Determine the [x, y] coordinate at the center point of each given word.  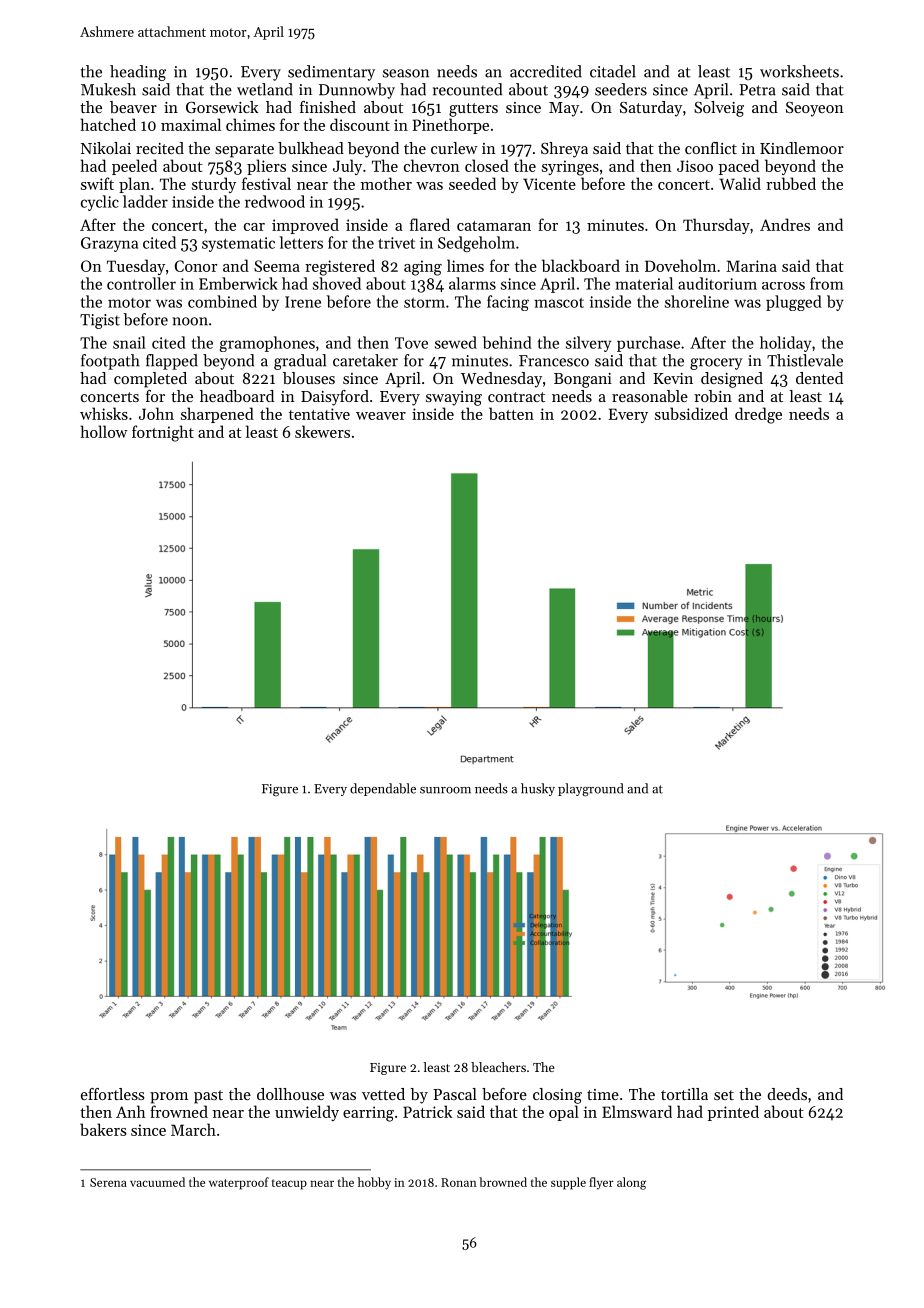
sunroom [445, 790]
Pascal [455, 1094]
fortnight [163, 433]
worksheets [799, 71]
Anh [131, 1111]
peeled [134, 167]
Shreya [564, 150]
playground [590, 790]
